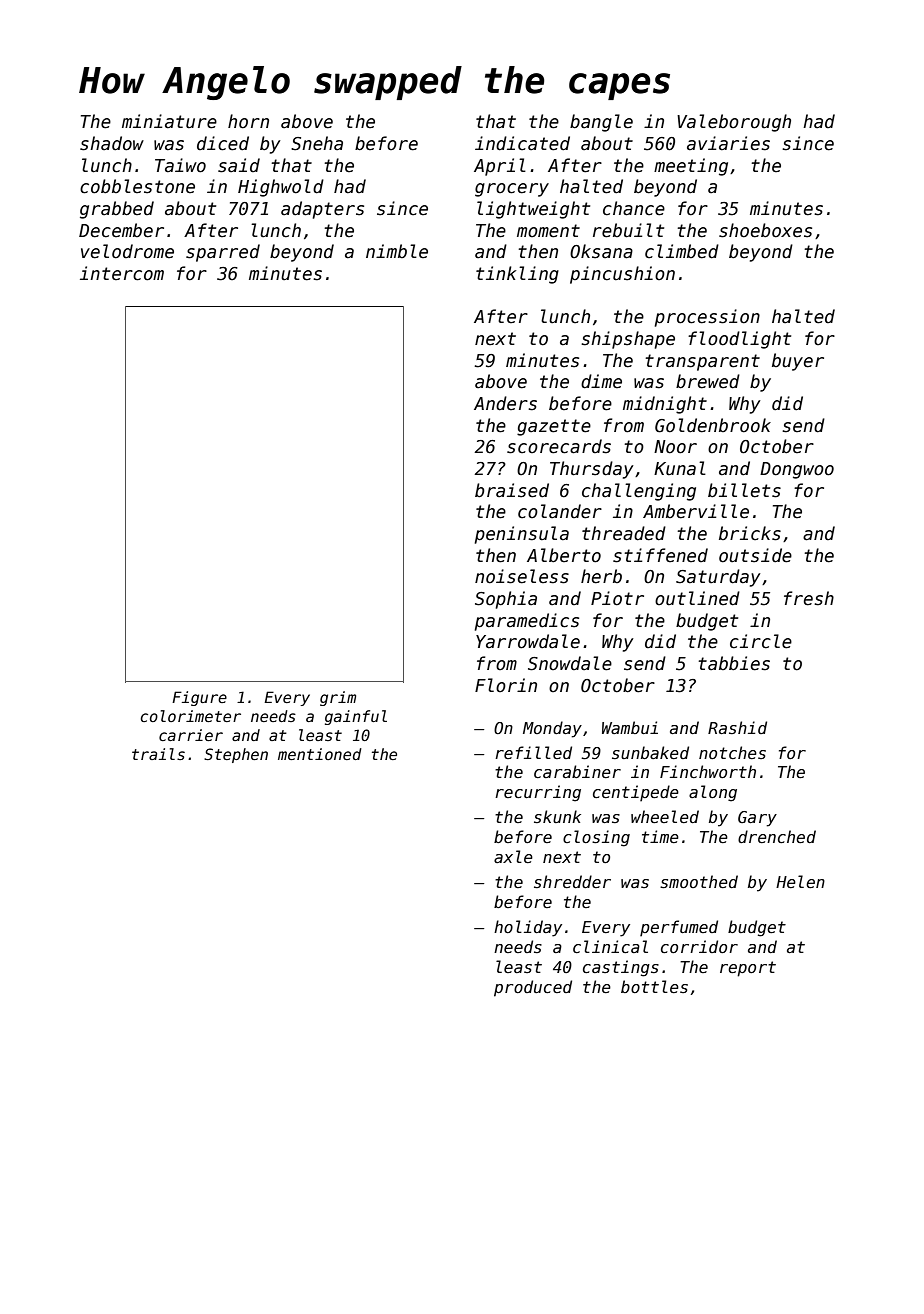 The height and width of the image is (1314, 924). What do you see at coordinates (158, 754) in the image?
I see `trails` at bounding box center [158, 754].
